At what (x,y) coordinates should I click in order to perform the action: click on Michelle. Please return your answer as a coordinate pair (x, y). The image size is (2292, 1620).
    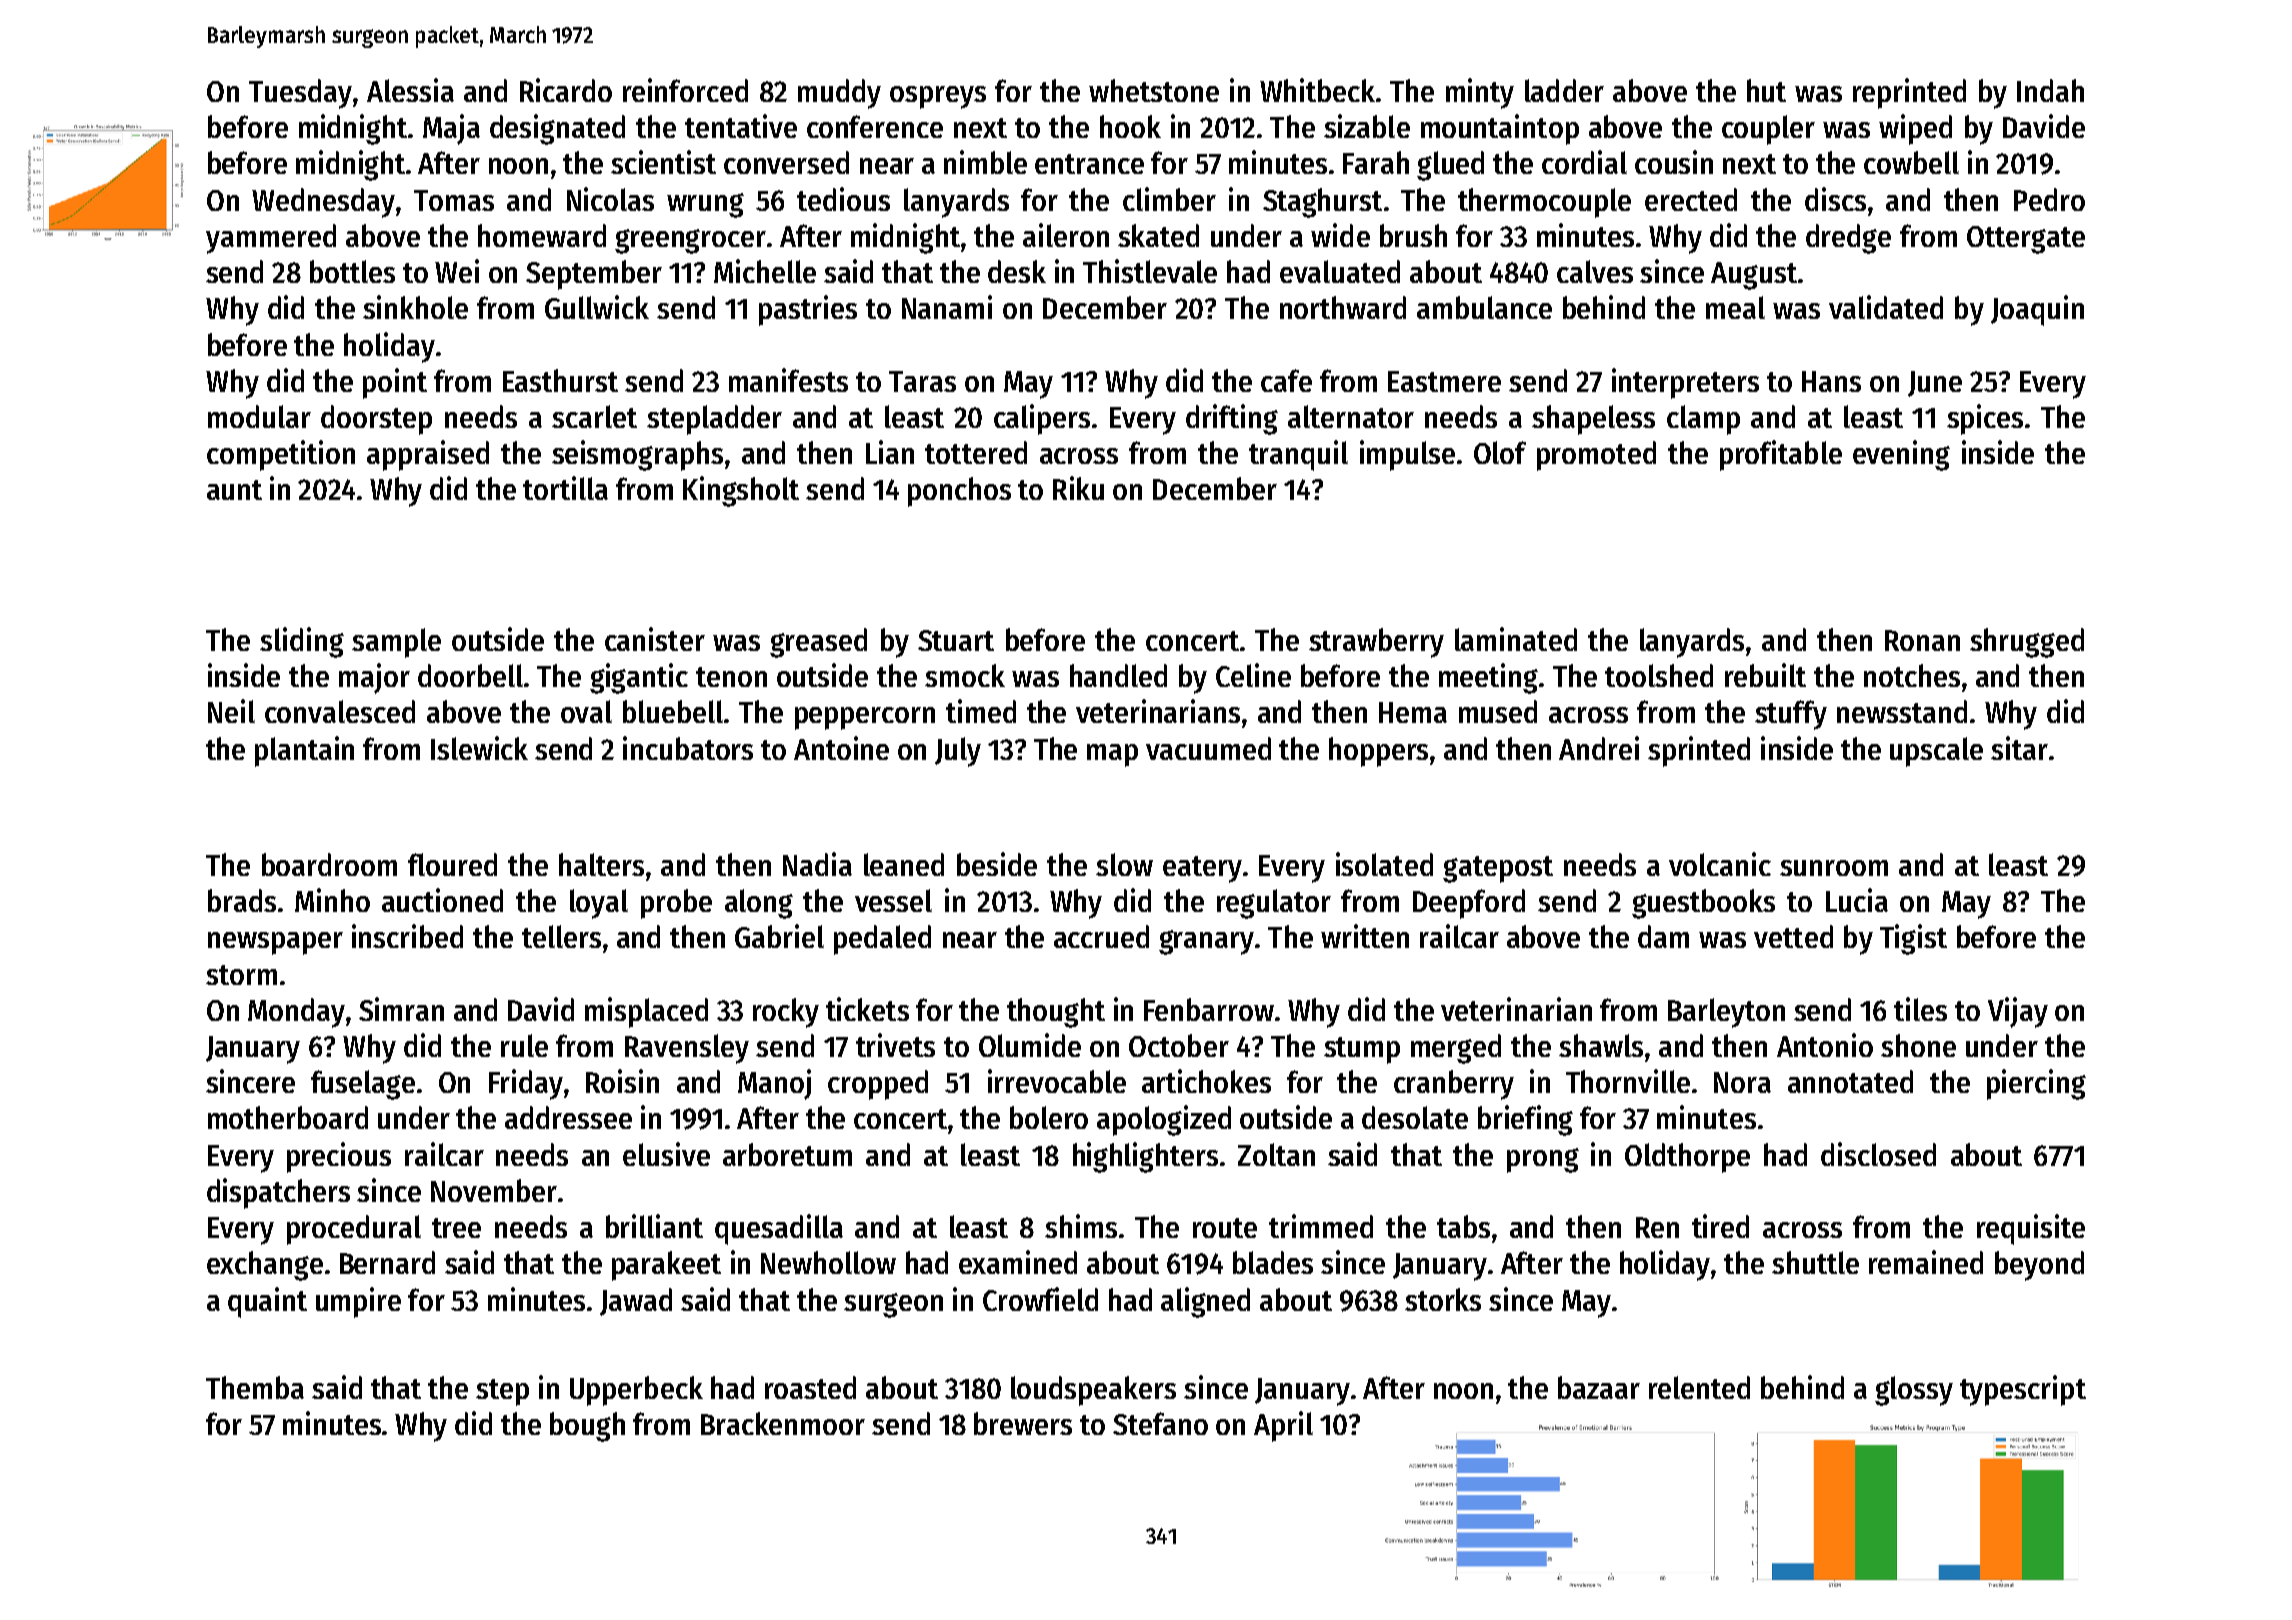
    Looking at the image, I should click on (765, 271).
